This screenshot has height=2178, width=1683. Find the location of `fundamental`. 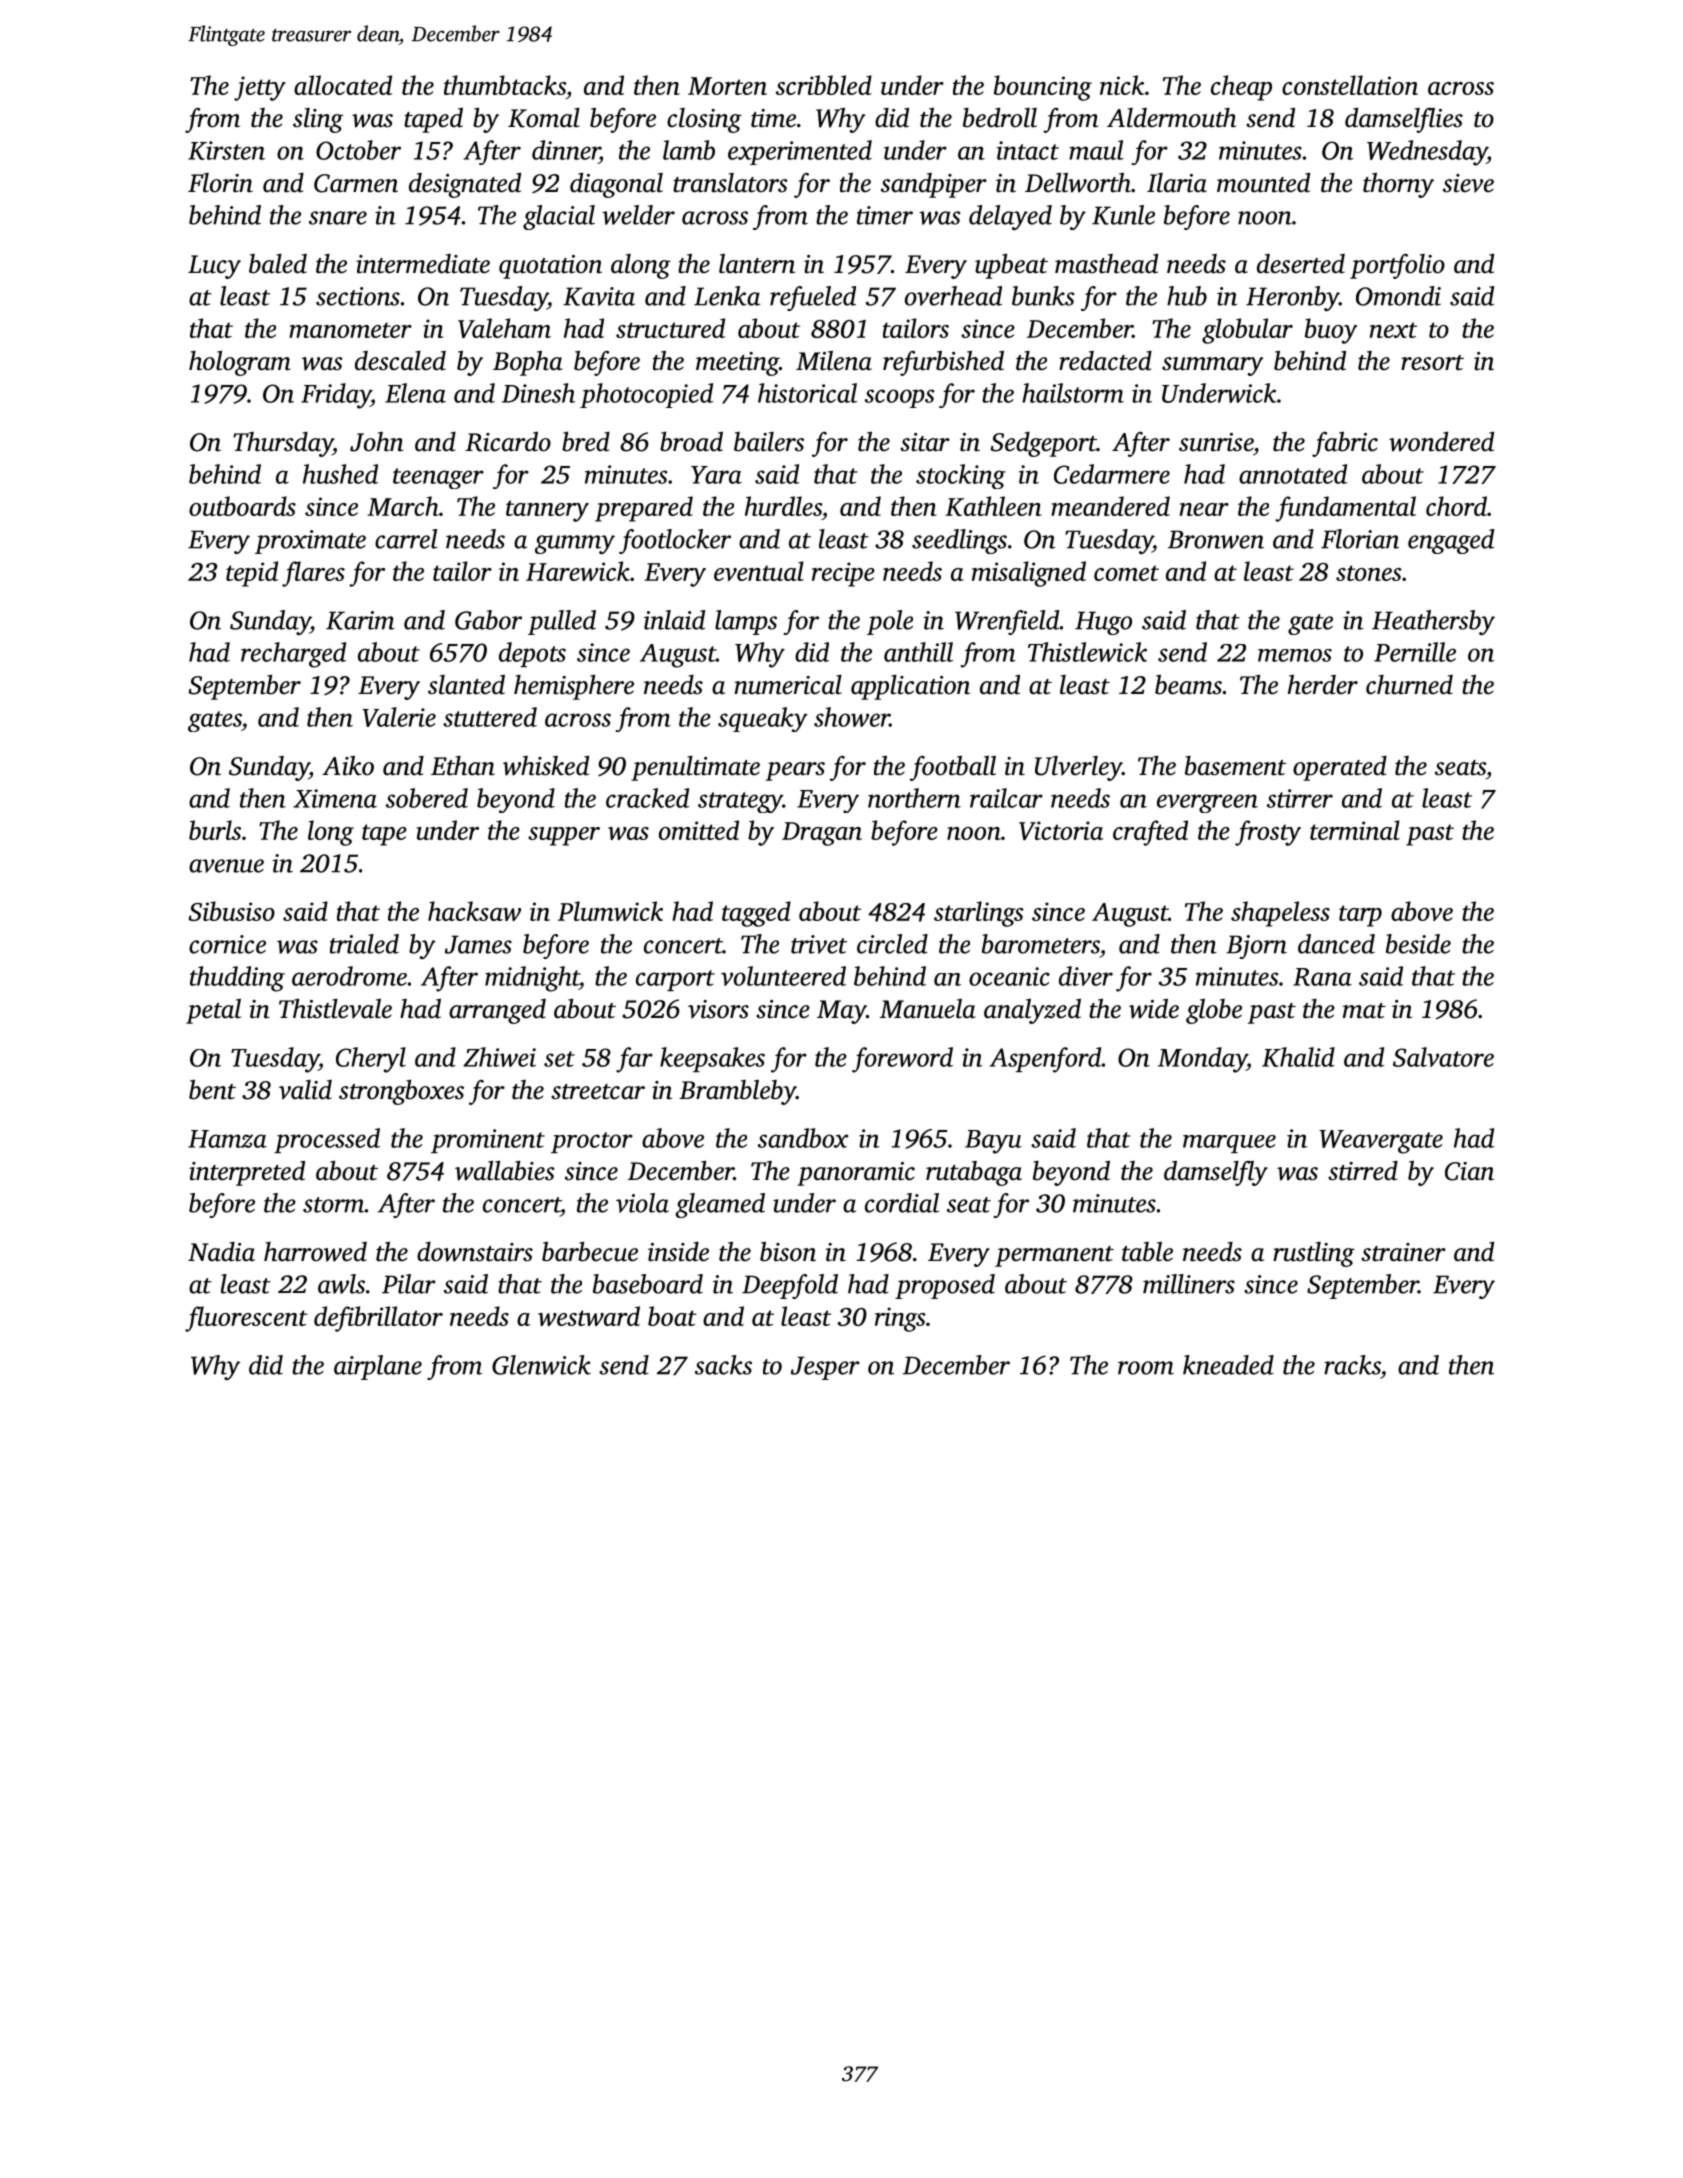

fundamental is located at coordinates (1345, 509).
